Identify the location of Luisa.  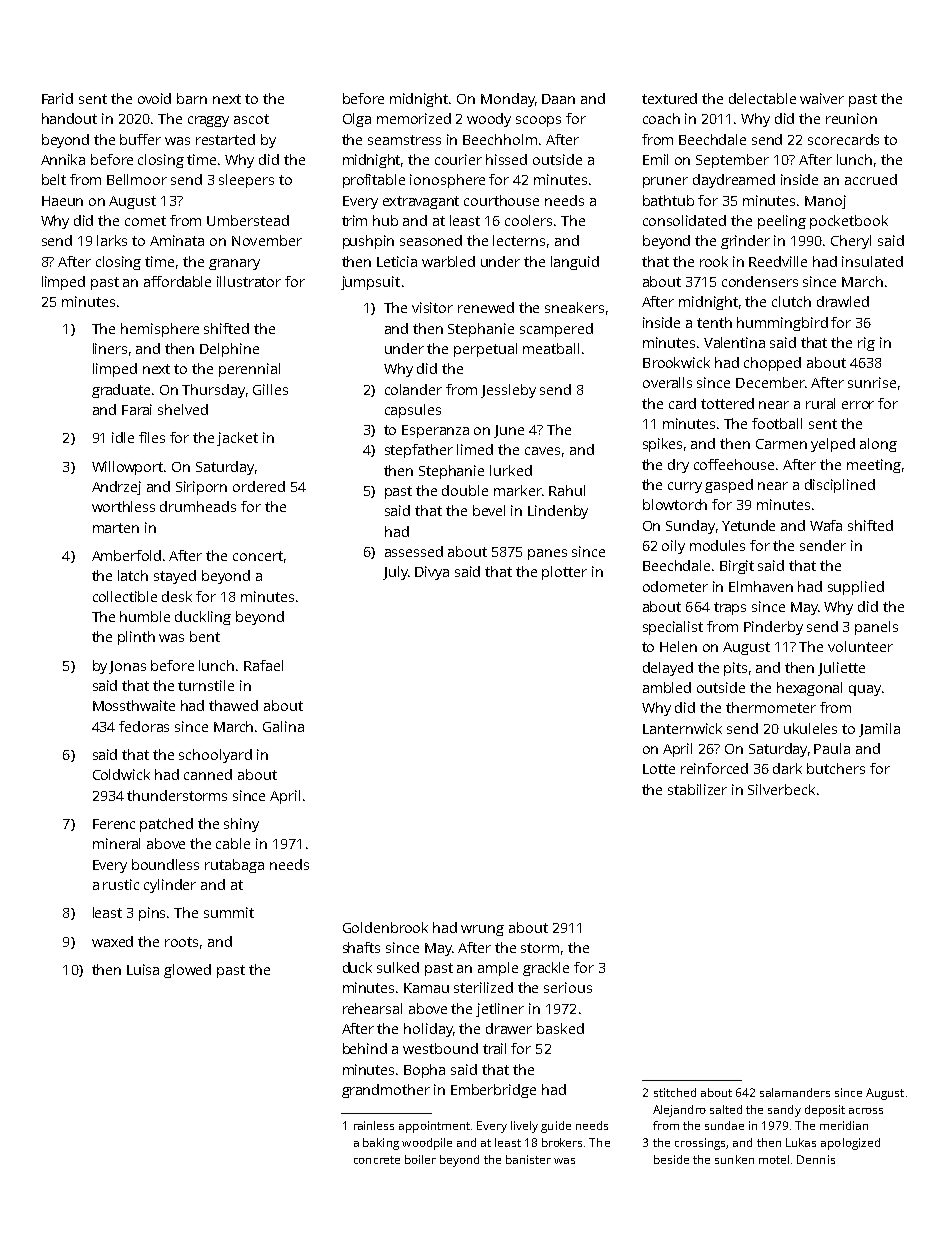
(143, 969).
